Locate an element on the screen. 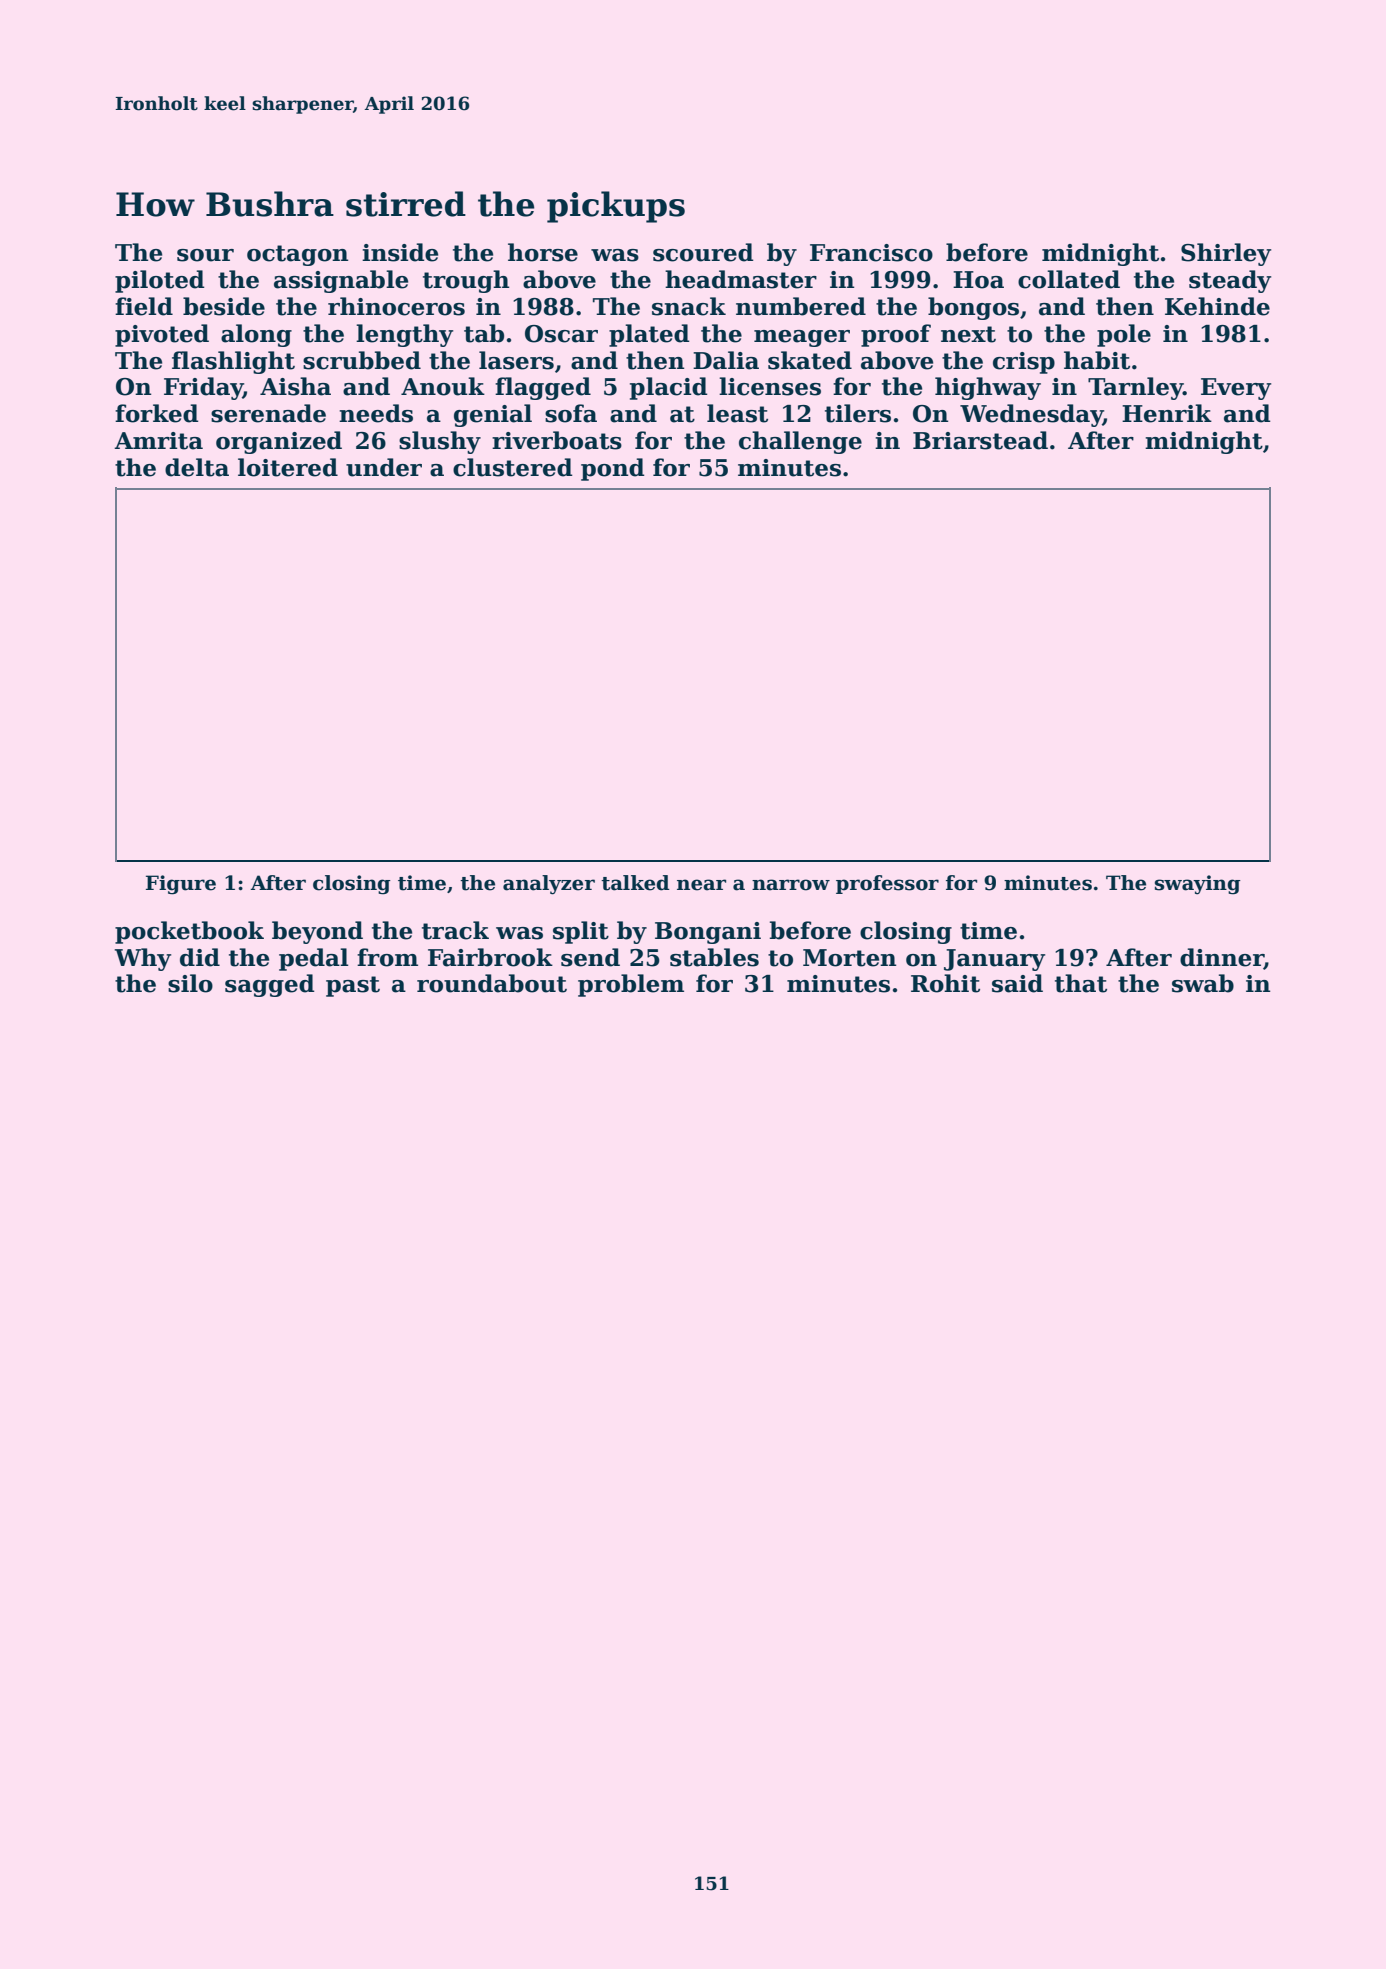  dinner is located at coordinates (1222, 957).
